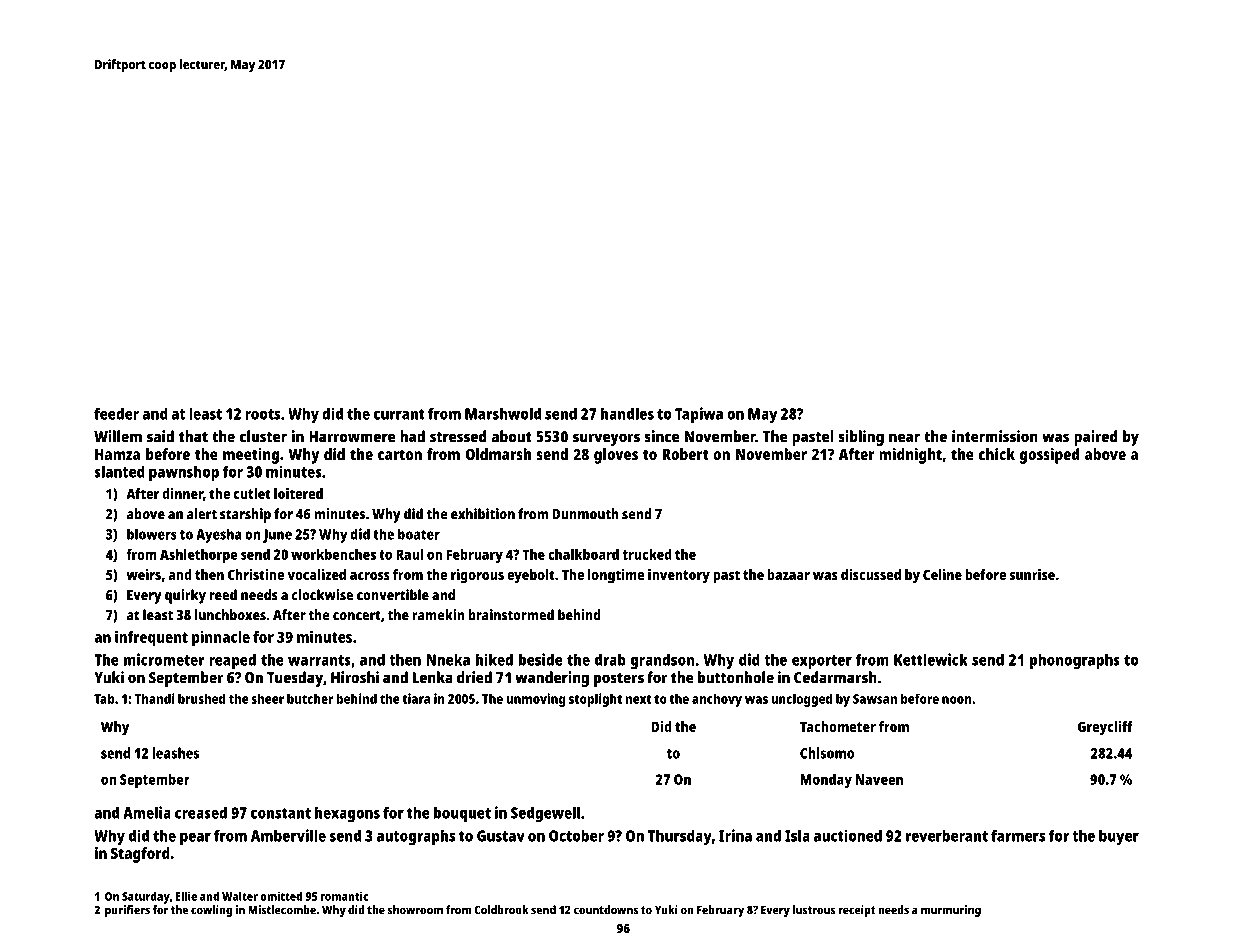 The height and width of the screenshot is (952, 1233). What do you see at coordinates (262, 414) in the screenshot?
I see `roots` at bounding box center [262, 414].
